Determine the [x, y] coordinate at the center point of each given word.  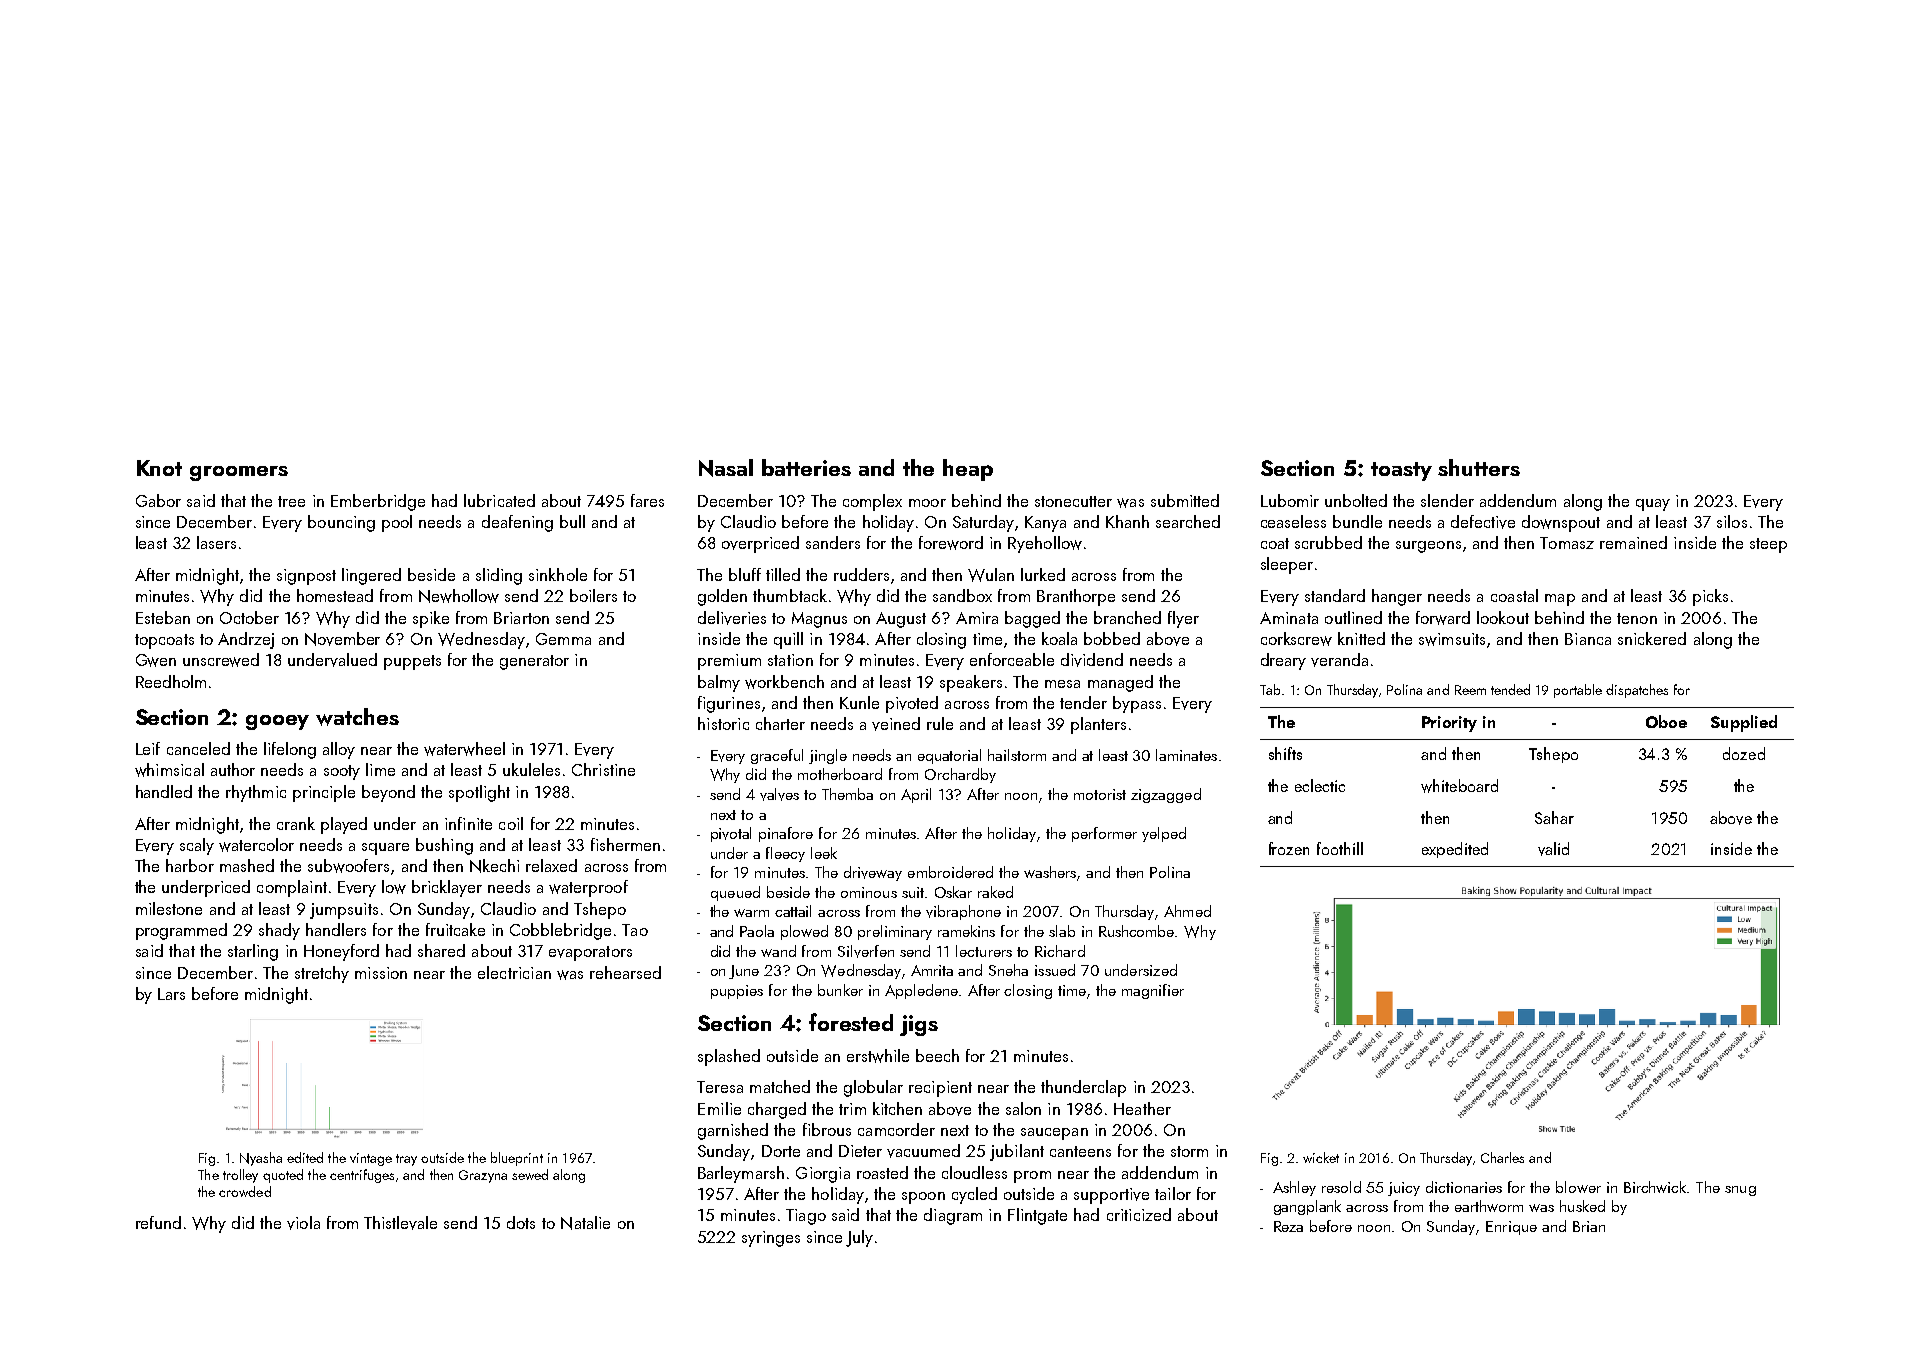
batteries [806, 467]
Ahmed [1187, 911]
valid [1553, 849]
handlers [336, 929]
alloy [339, 750]
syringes [771, 1239]
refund [158, 1222]
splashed [729, 1057]
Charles [1502, 1157]
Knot [159, 468]
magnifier [1153, 991]
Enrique [1511, 1228]
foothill [1340, 848]
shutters [1479, 467]
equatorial [949, 756]
